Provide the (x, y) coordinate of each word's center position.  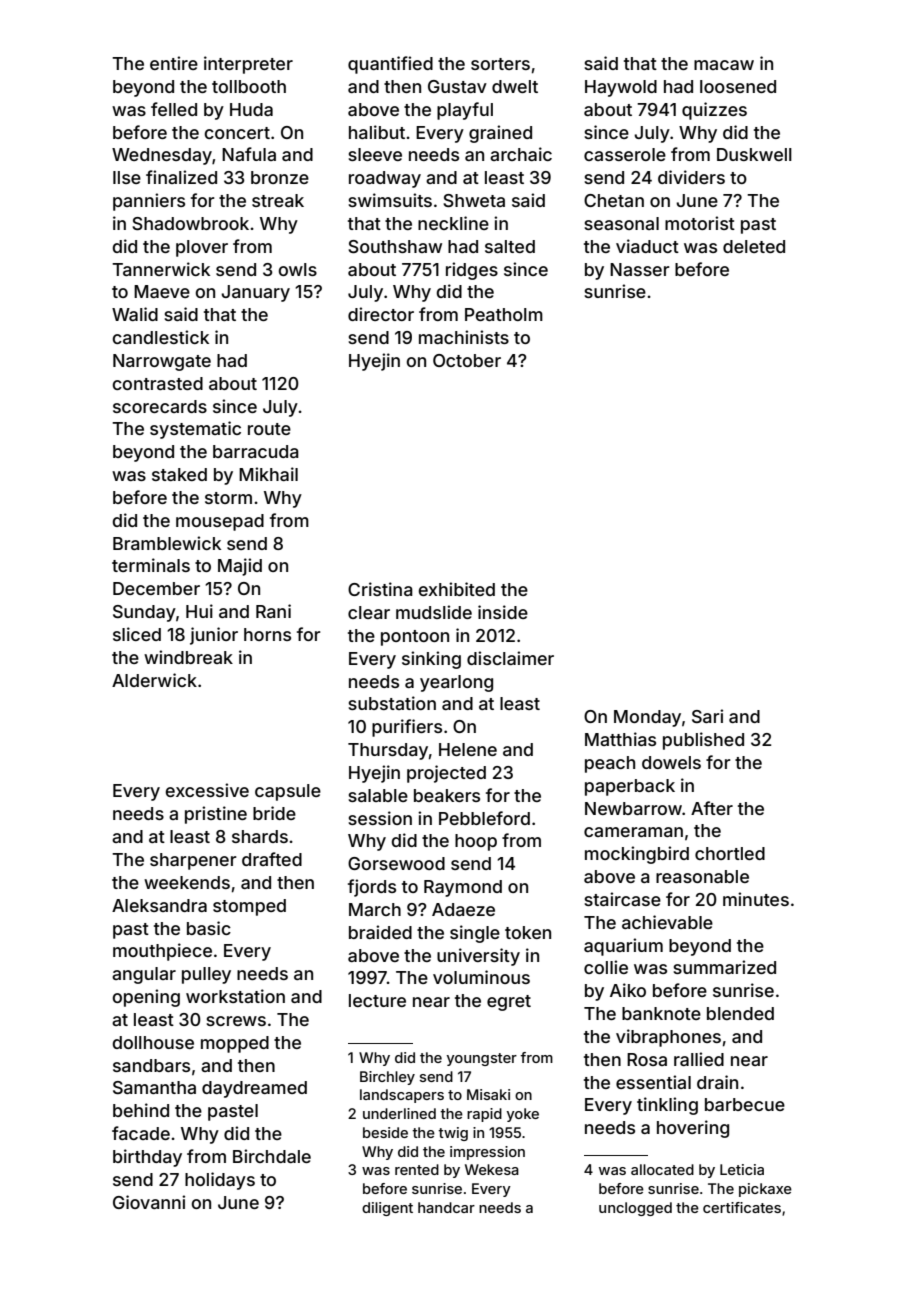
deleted (754, 246)
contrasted (158, 383)
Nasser (640, 269)
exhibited (457, 589)
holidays (220, 1181)
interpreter (248, 65)
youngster (482, 1059)
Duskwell (754, 154)
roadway (385, 179)
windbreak (188, 657)
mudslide (434, 612)
